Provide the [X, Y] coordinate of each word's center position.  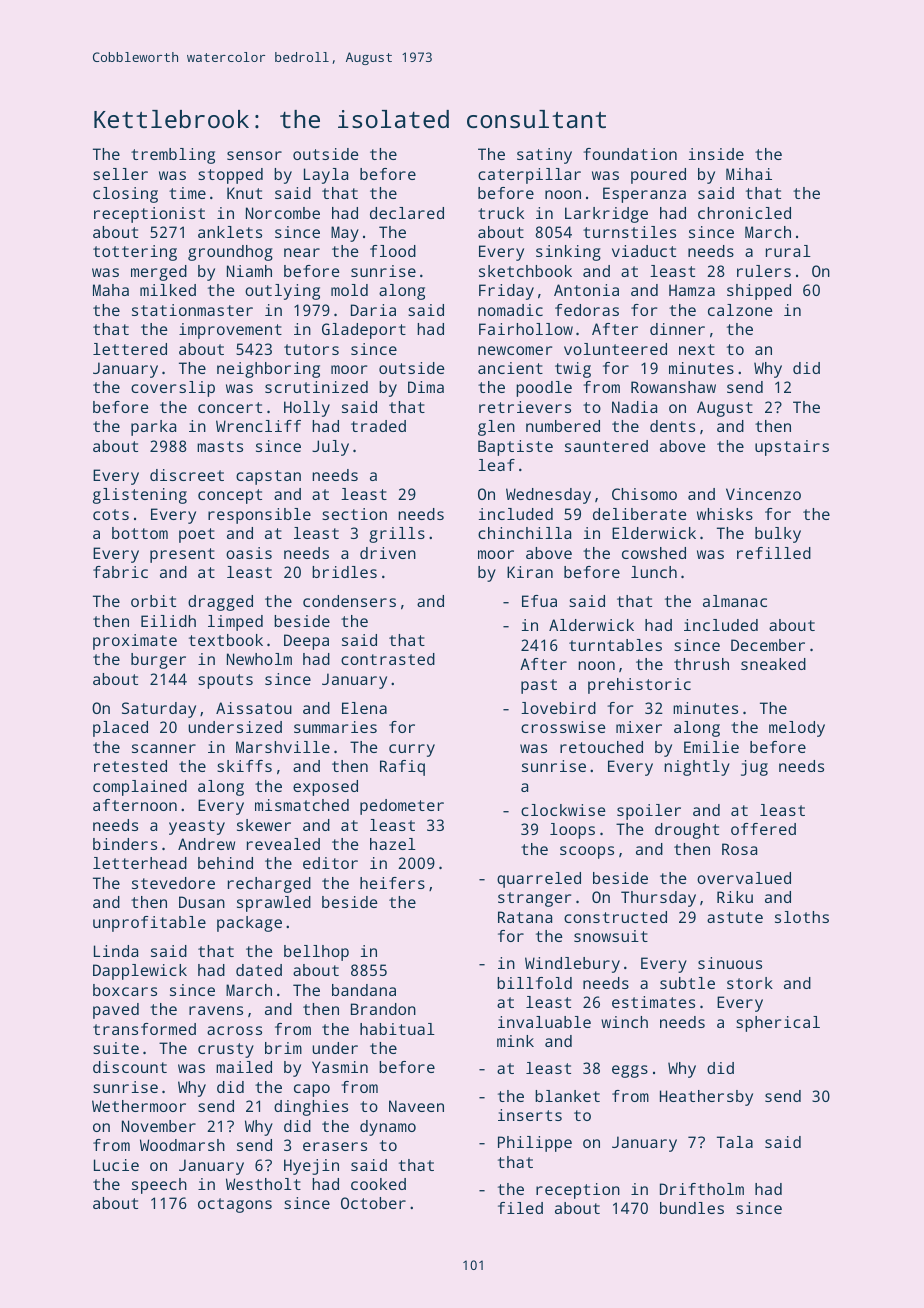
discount [130, 1067]
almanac [735, 601]
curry [412, 750]
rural [788, 251]
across [234, 1030]
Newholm [259, 659]
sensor [254, 155]
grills [397, 535]
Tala [735, 1142]
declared [407, 213]
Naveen [416, 1106]
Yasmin [340, 1067]
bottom [140, 533]
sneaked [773, 664]
